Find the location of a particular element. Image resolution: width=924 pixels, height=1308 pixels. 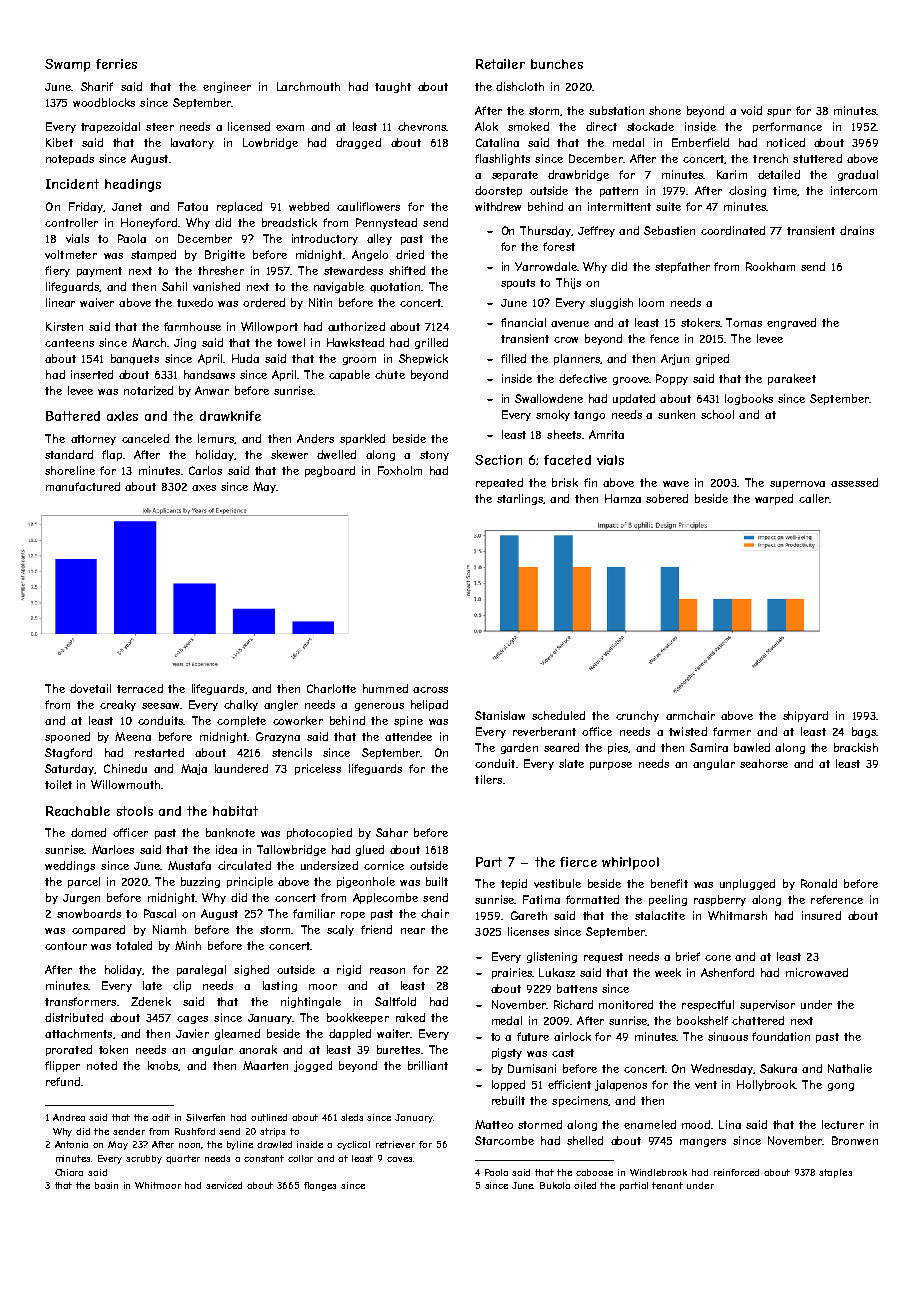

Foxholm is located at coordinates (400, 470).
